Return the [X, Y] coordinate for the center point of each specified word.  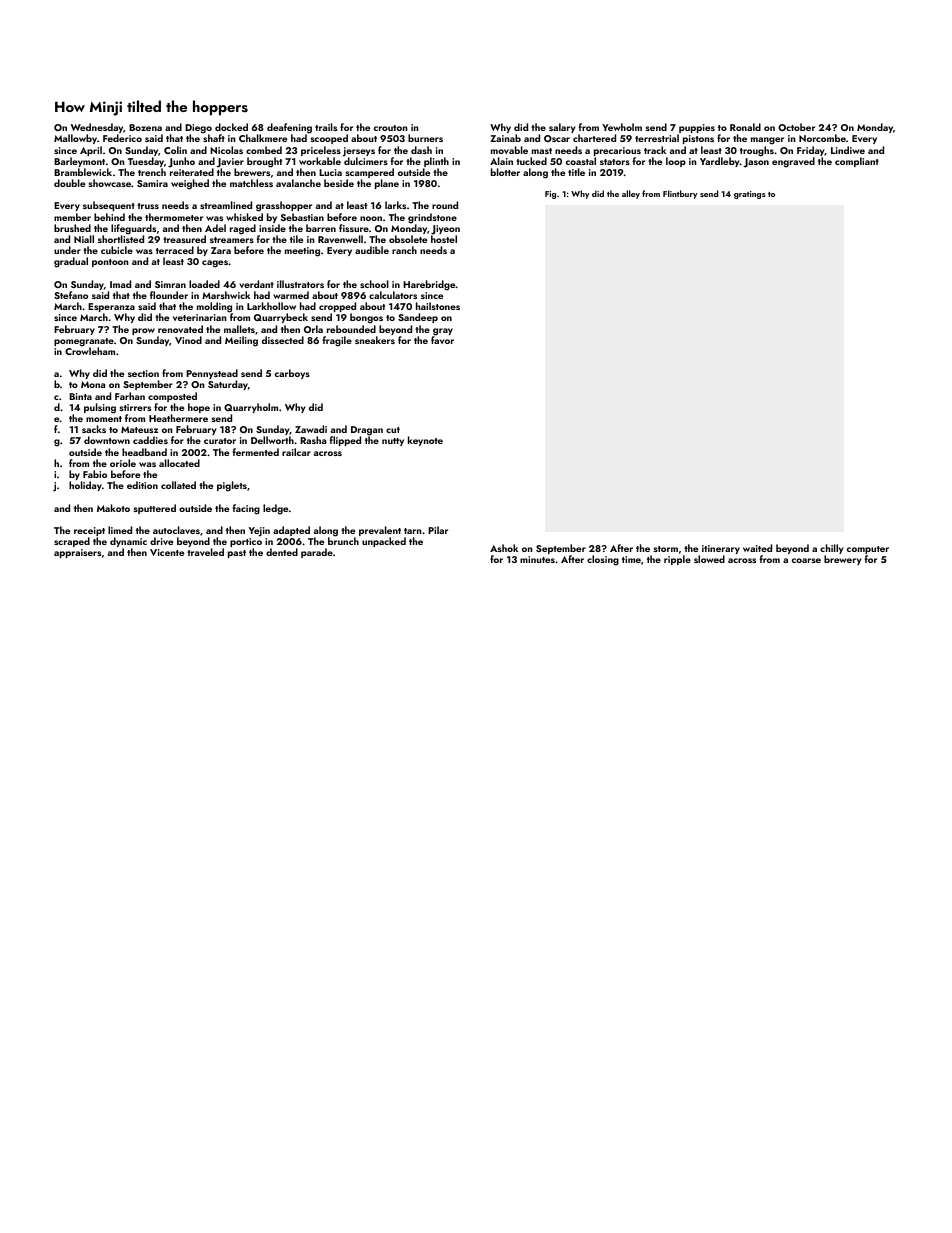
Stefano [71, 295]
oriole [123, 463]
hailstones [438, 306]
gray [443, 332]
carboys [292, 374]
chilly [832, 550]
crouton [391, 128]
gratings [749, 195]
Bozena [145, 127]
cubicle [117, 250]
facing [246, 509]
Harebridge [429, 285]
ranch [404, 250]
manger [767, 141]
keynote [425, 441]
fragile [337, 341]
